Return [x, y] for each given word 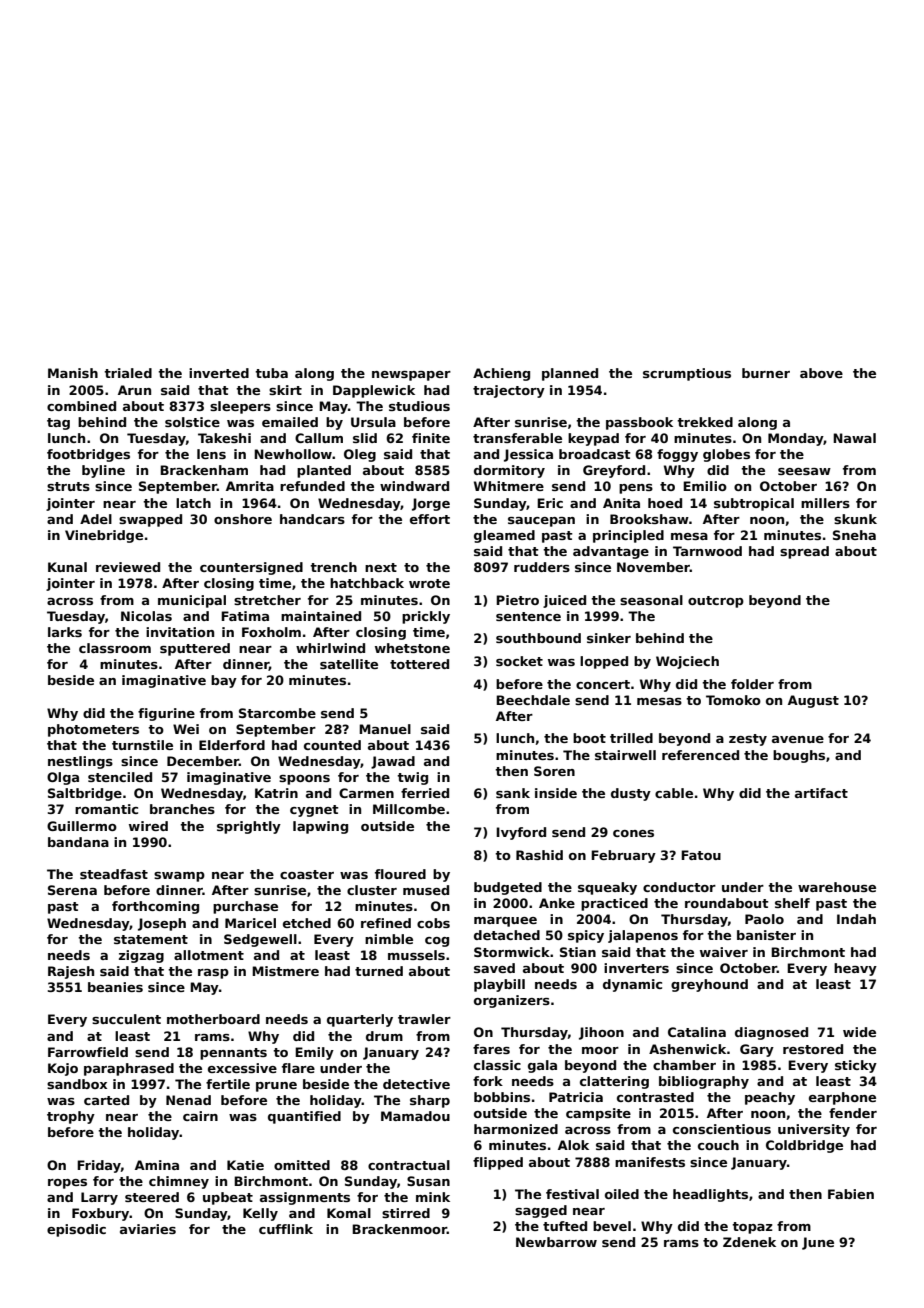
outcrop [716, 602]
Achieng [501, 374]
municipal [192, 601]
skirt [285, 390]
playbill [499, 985]
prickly [426, 617]
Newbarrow [556, 1242]
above [821, 373]
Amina [157, 1165]
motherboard [213, 1019]
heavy [855, 969]
